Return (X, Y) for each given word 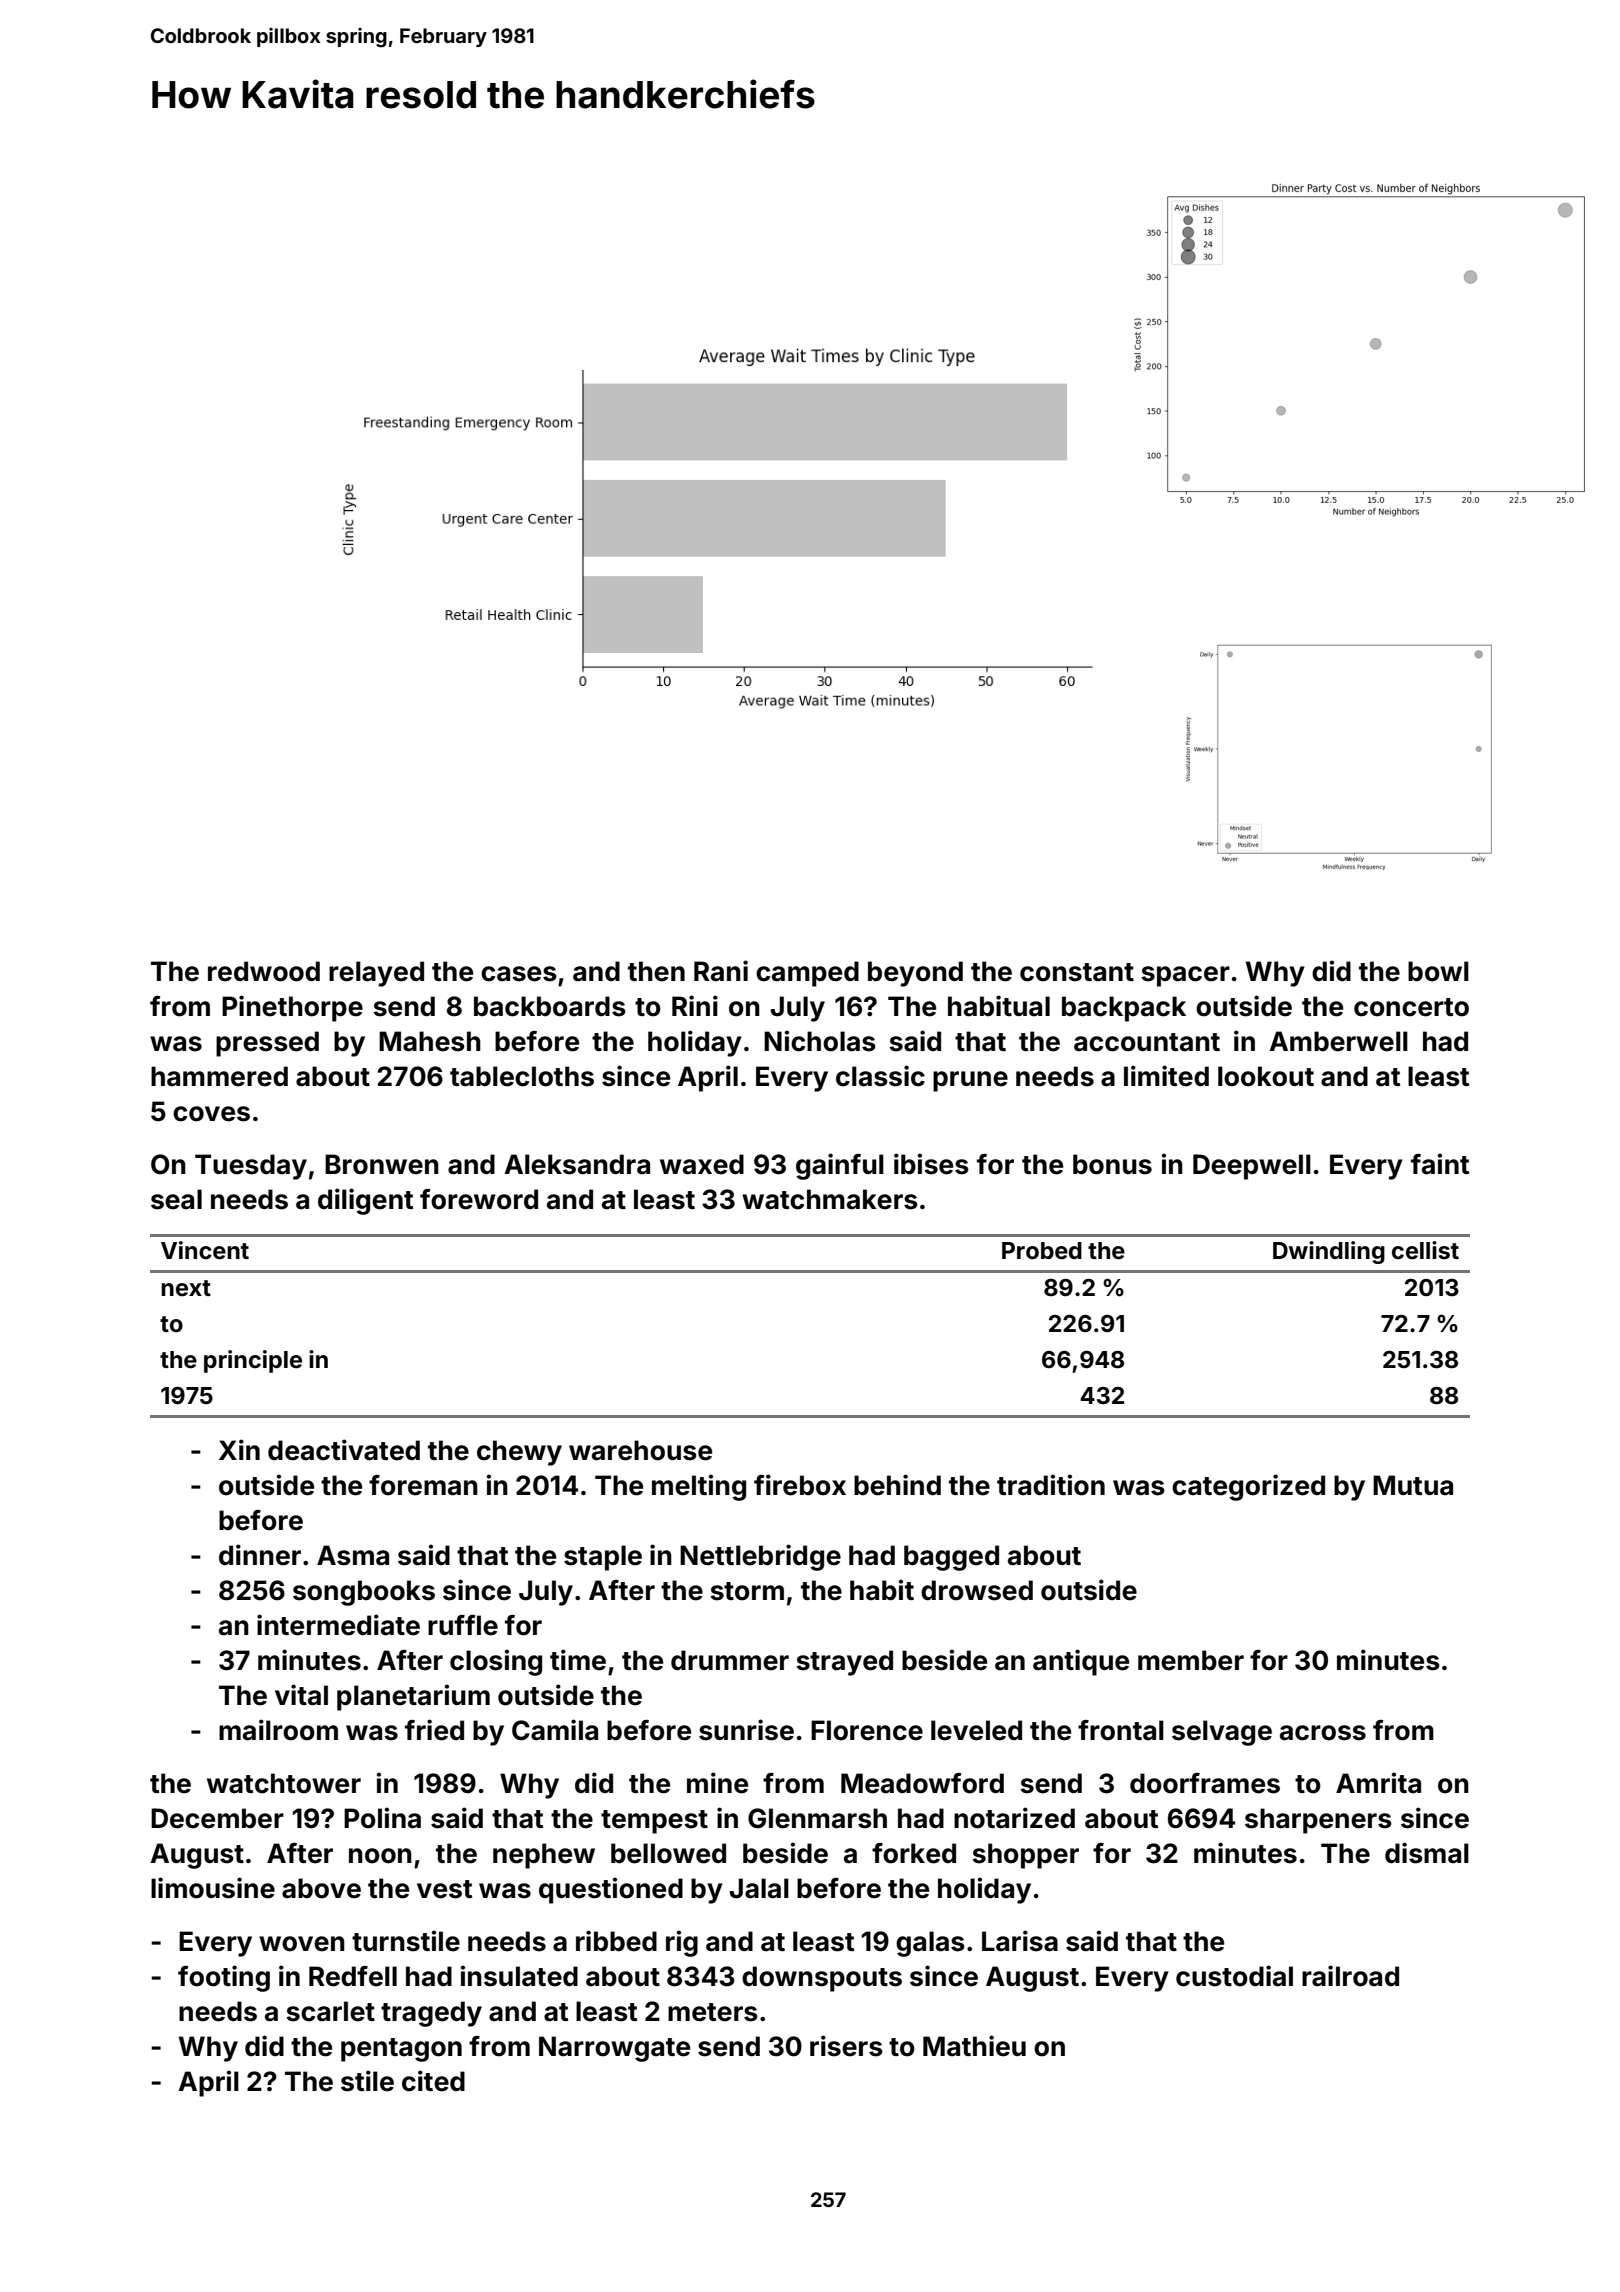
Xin (239, 1449)
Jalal (759, 1888)
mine (717, 1783)
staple (603, 1558)
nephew (544, 1856)
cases (519, 974)
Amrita (1378, 1783)
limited (1166, 1076)
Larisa (1020, 1941)
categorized (1248, 1487)
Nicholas (820, 1041)
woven (302, 1944)
